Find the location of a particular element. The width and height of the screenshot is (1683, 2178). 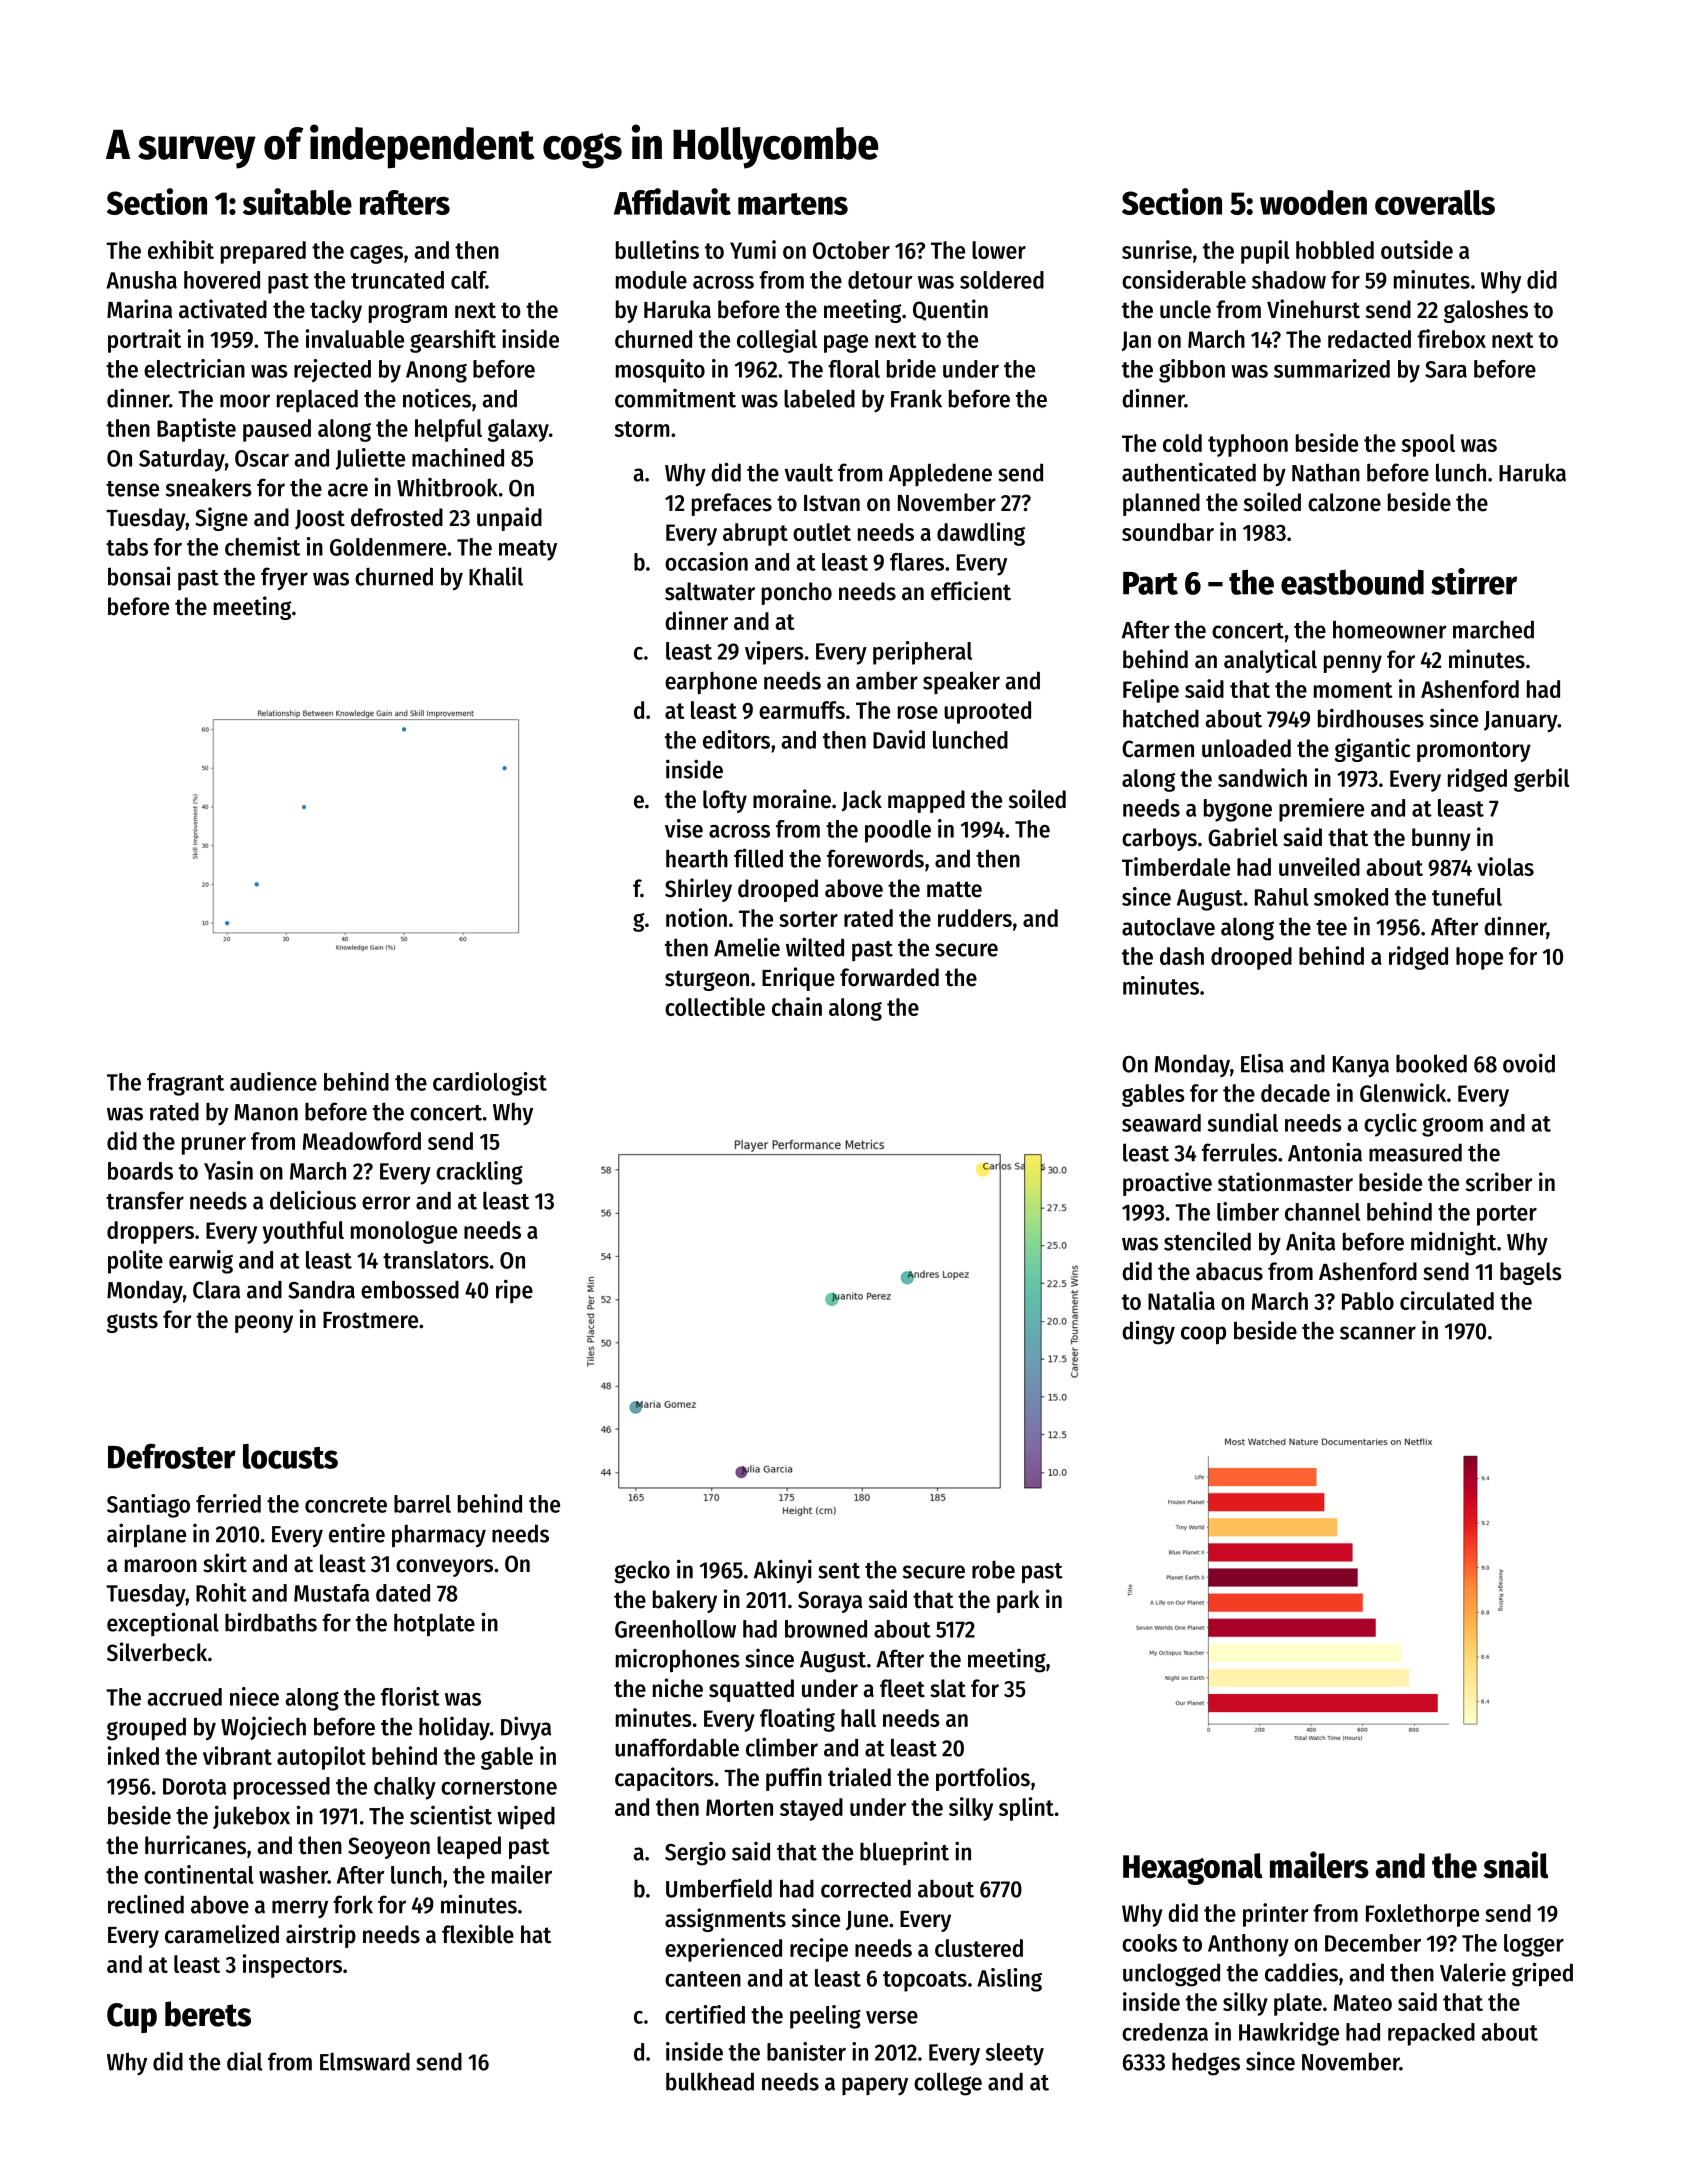

dingy is located at coordinates (1148, 1332).
